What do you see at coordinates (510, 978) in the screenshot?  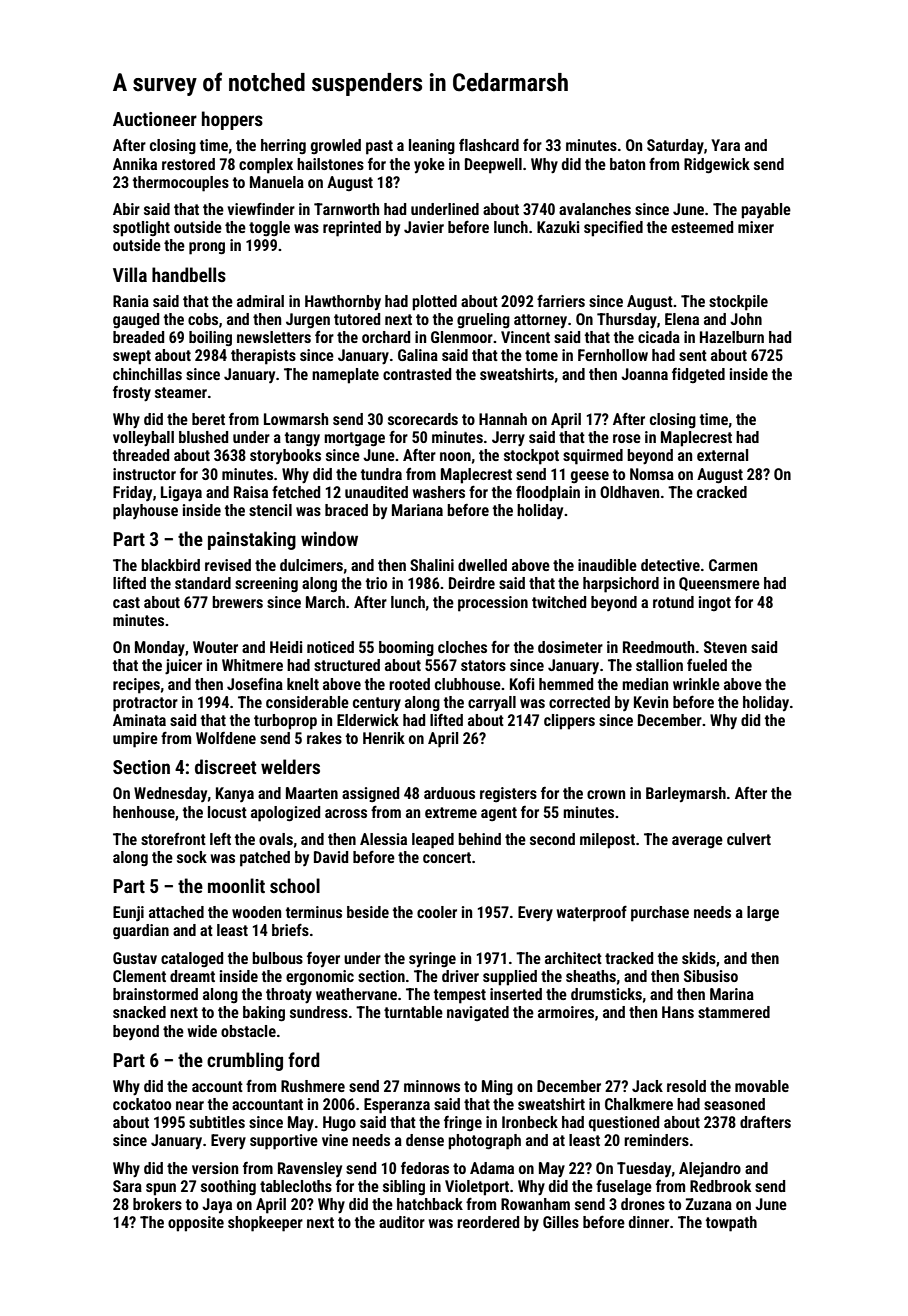 I see `supplied` at bounding box center [510, 978].
